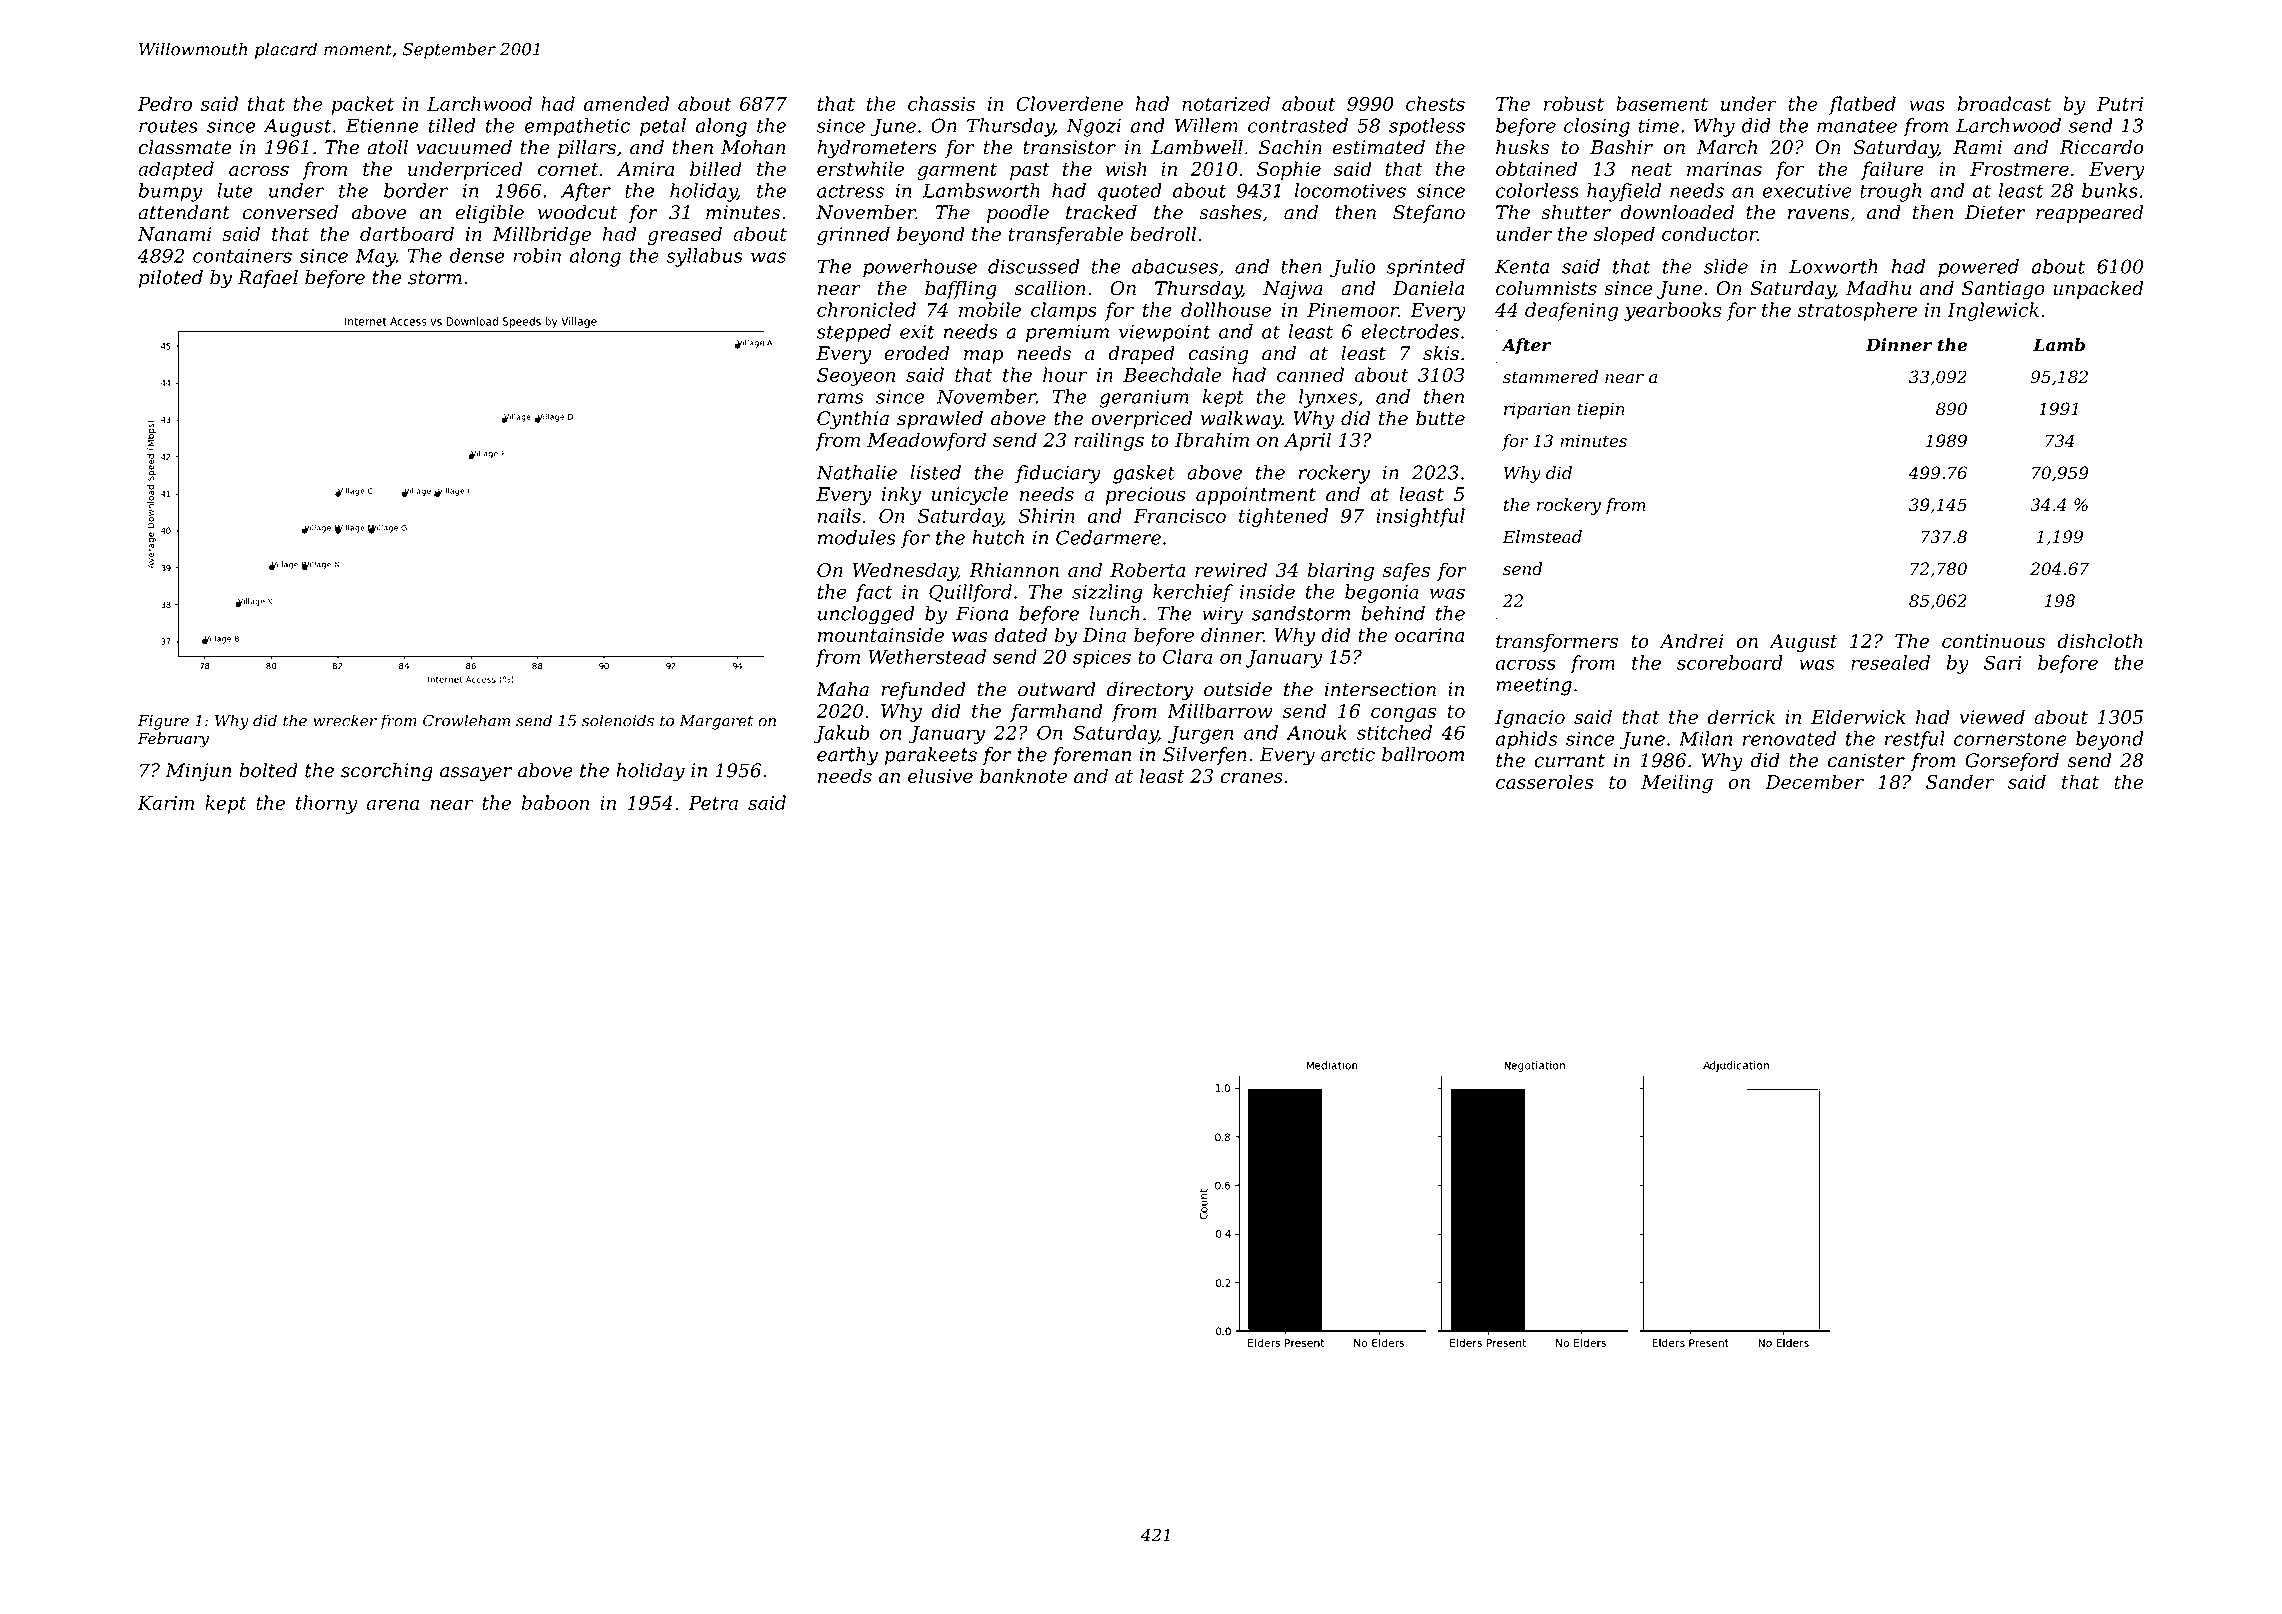  I want to click on cornerstone, so click(2010, 739).
